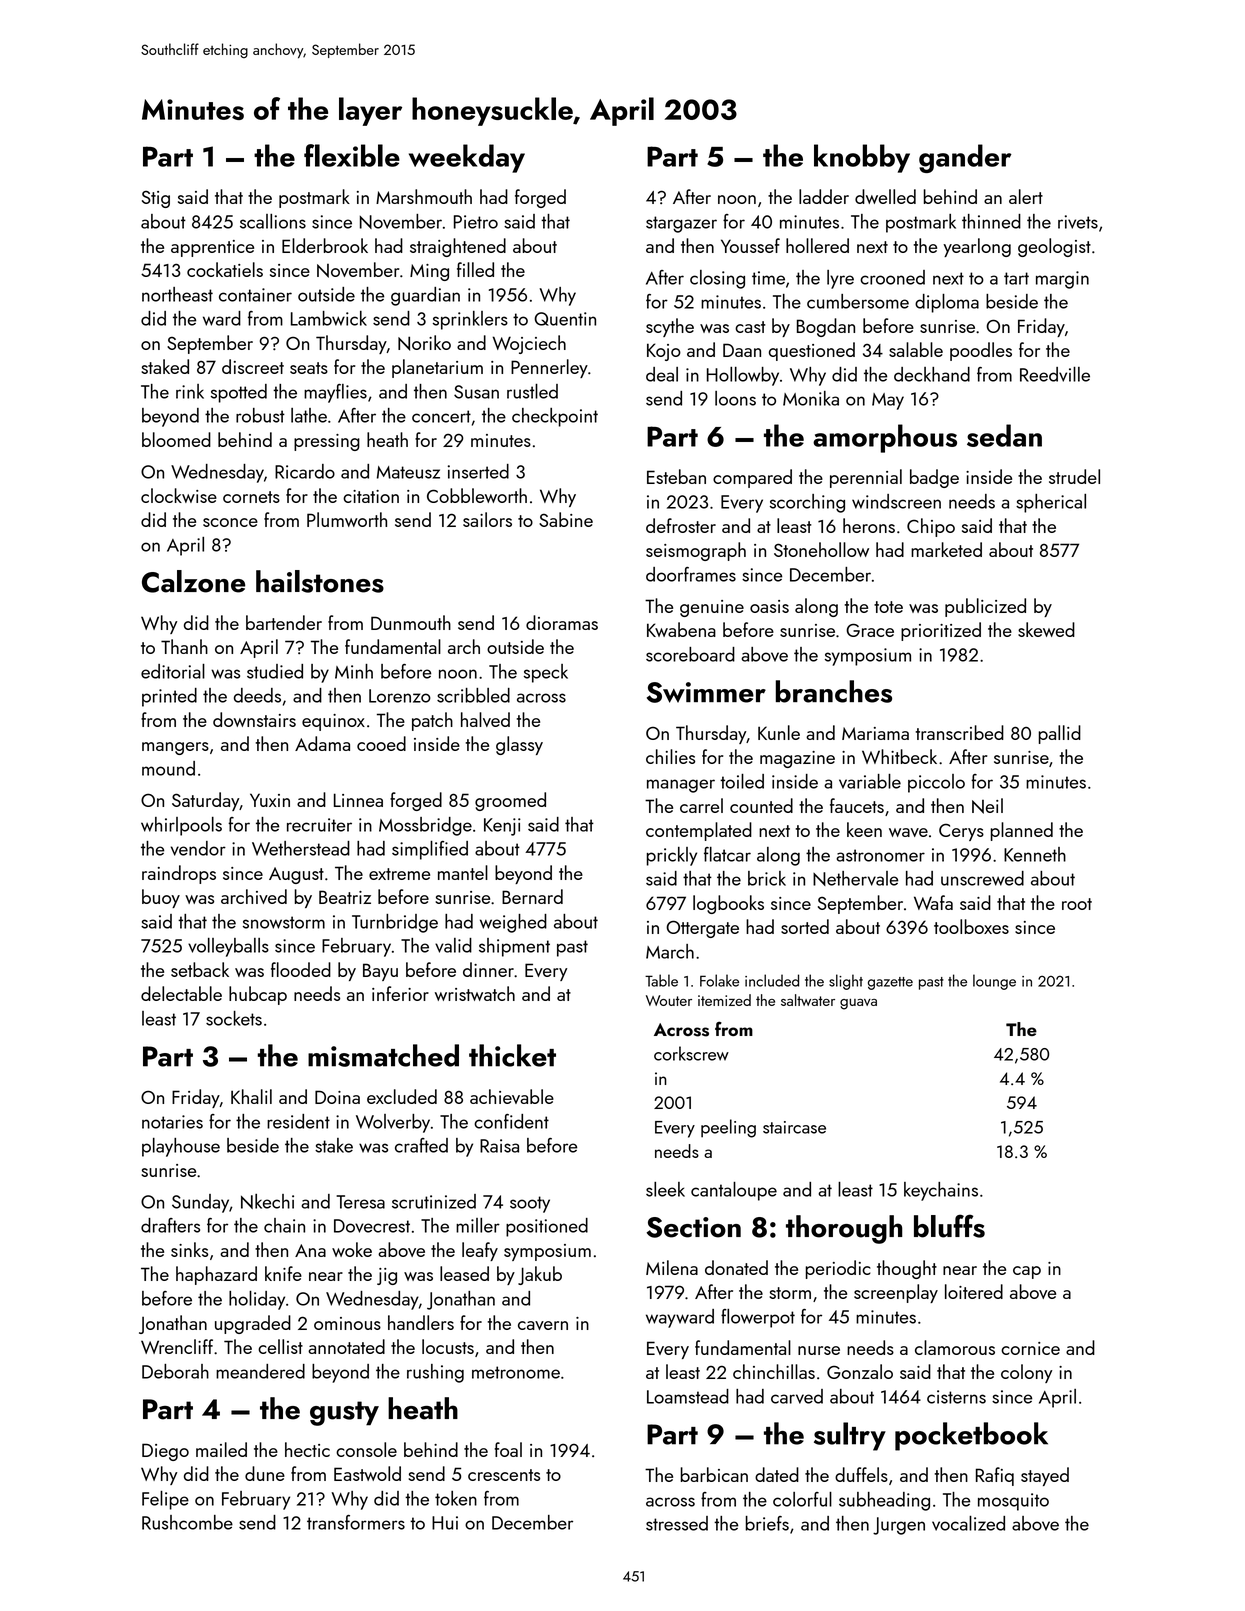 This image has height=1611, width=1245. Describe the element at coordinates (399, 874) in the image. I see `extreme` at that location.
